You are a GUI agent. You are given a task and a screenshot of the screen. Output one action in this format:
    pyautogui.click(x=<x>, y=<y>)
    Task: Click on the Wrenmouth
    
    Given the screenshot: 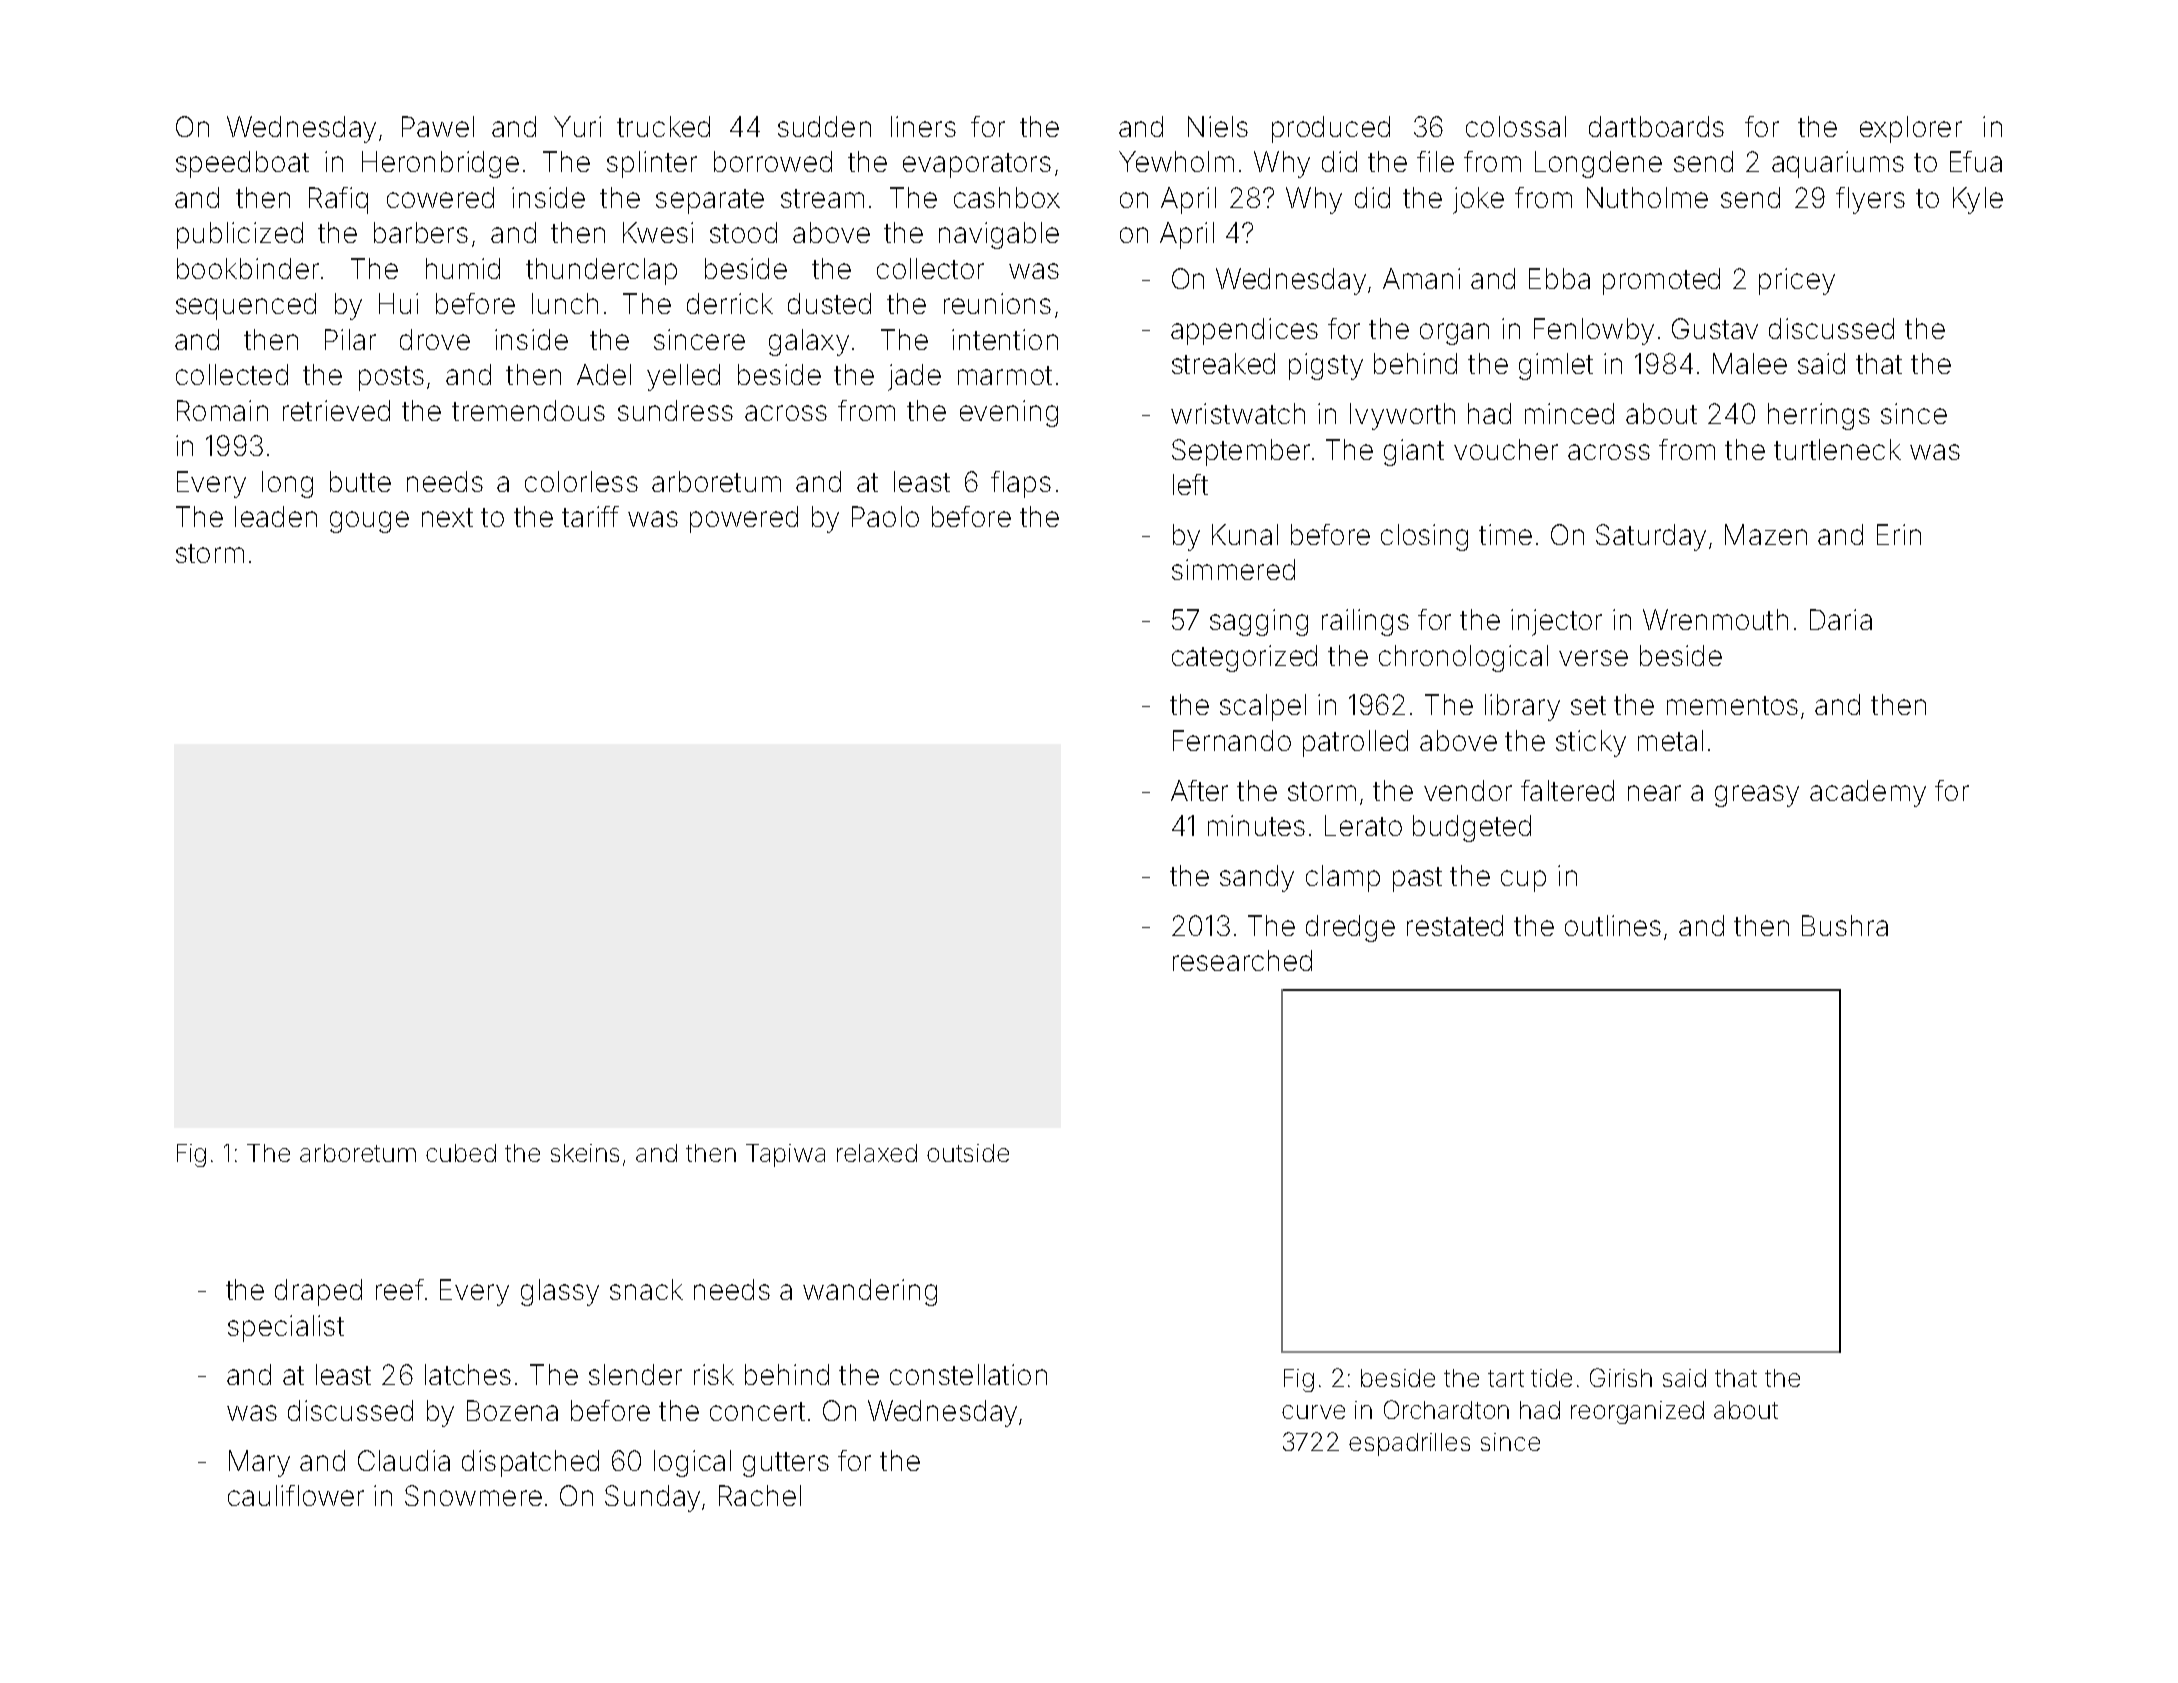 What is the action you would take?
    pyautogui.click(x=1715, y=619)
